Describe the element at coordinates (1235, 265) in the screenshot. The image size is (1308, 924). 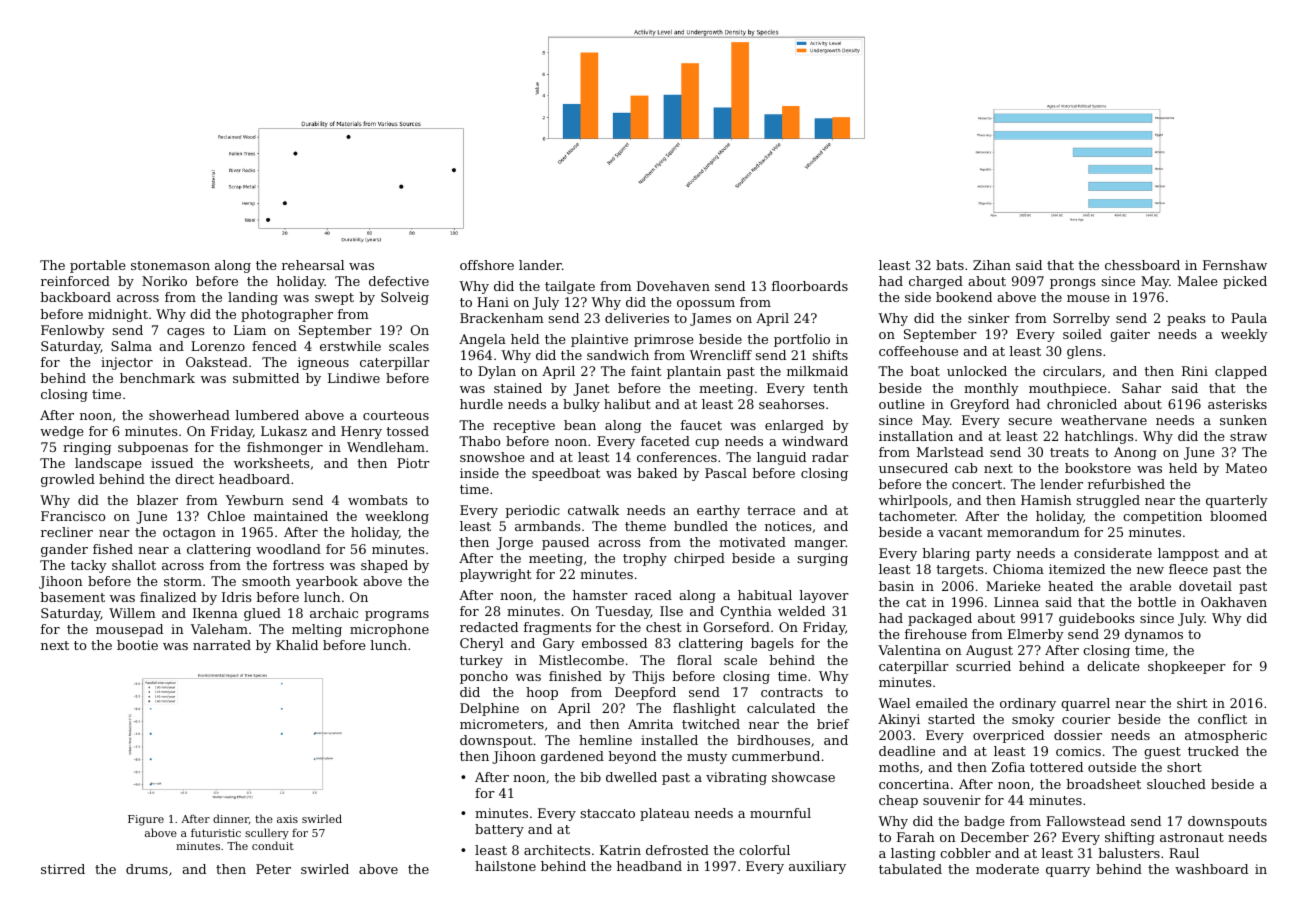
I see `Fernshaw` at that location.
